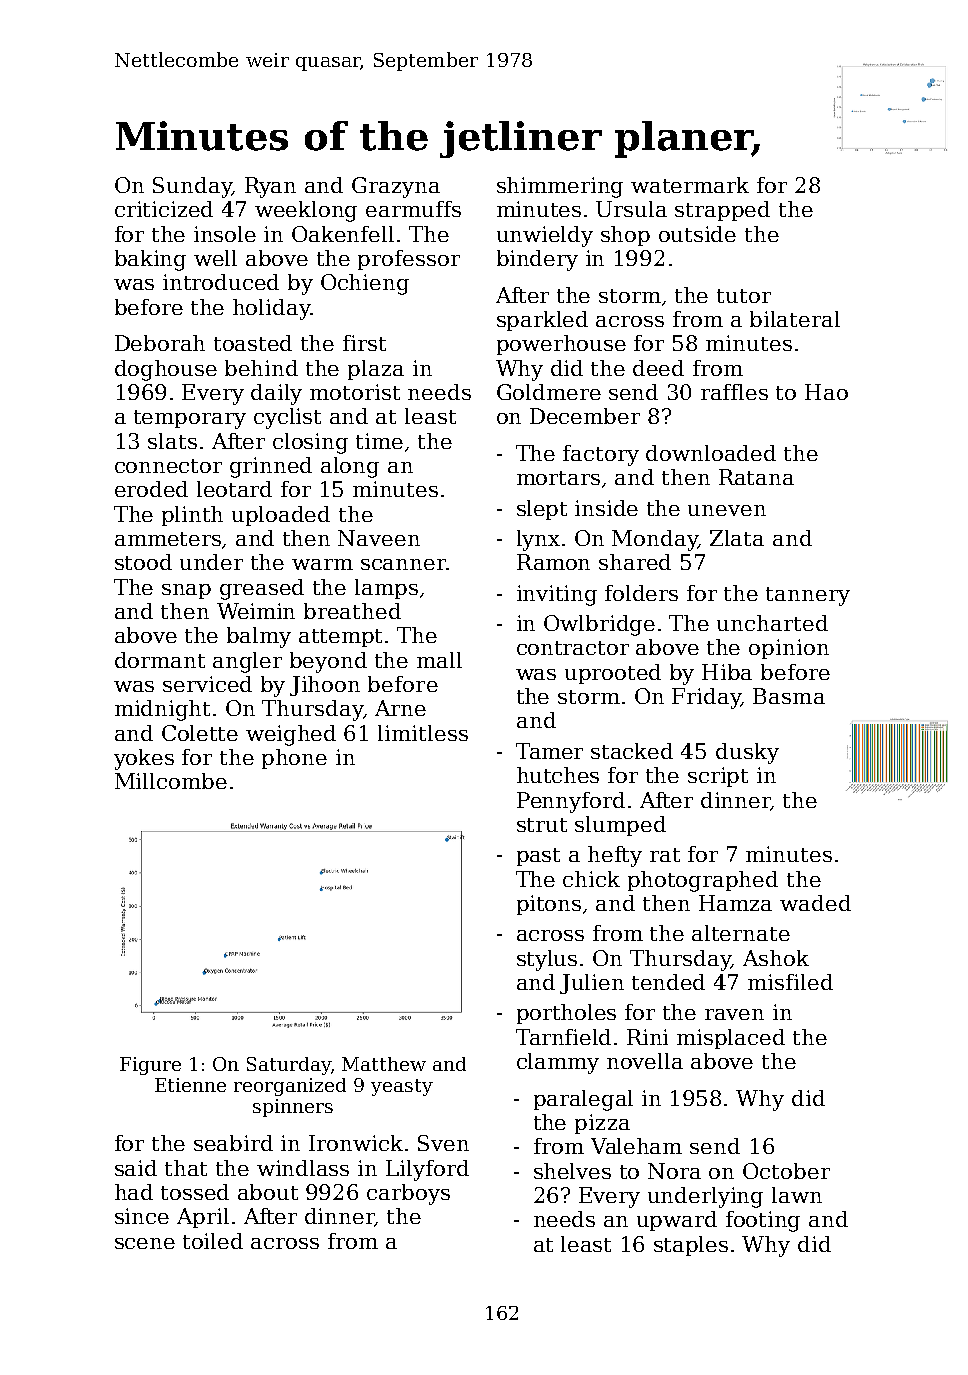 The width and height of the document is (968, 1375). Describe the element at coordinates (166, 370) in the document. I see `doghouse` at that location.
